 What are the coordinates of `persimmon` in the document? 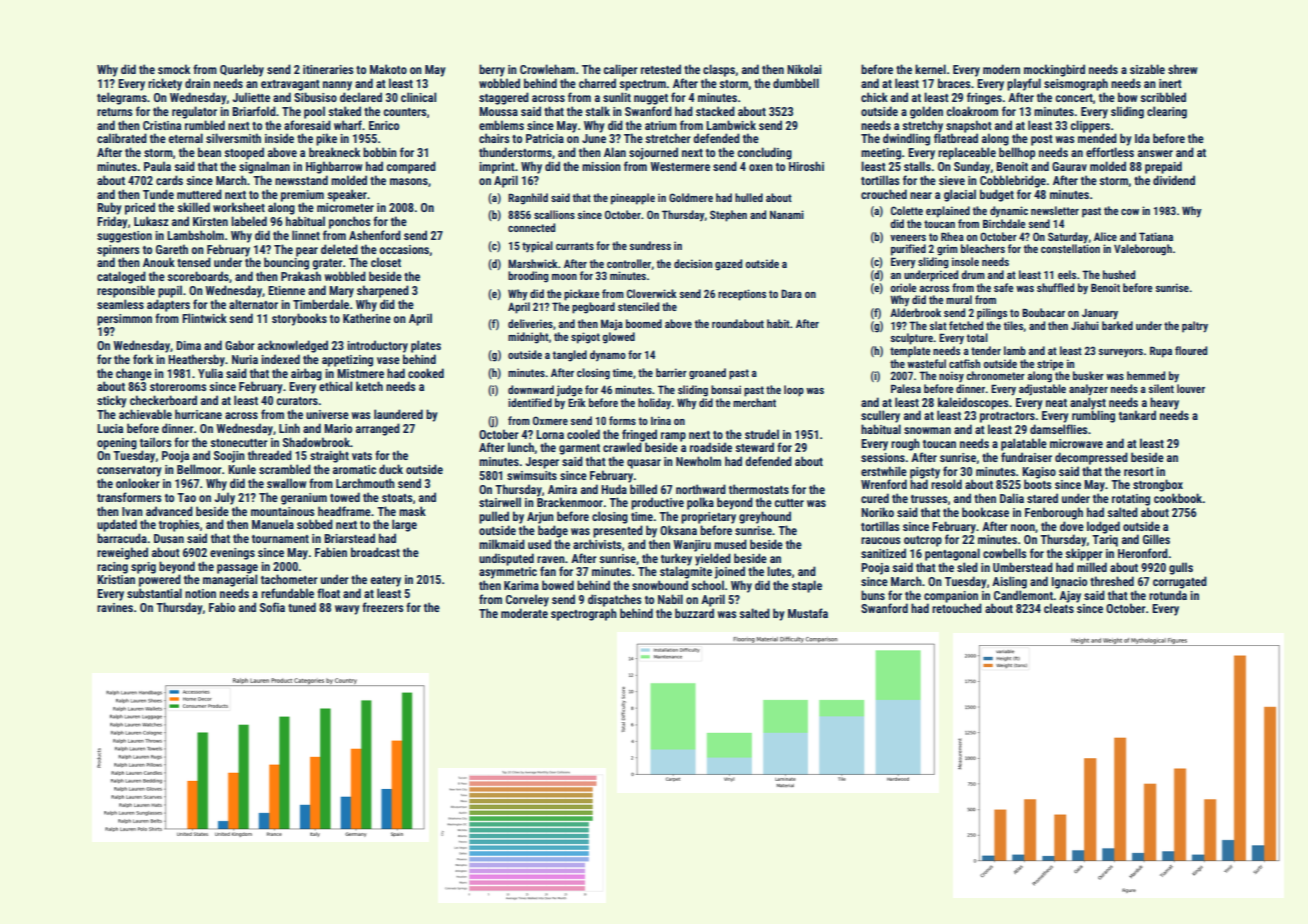 It's located at (124, 320).
